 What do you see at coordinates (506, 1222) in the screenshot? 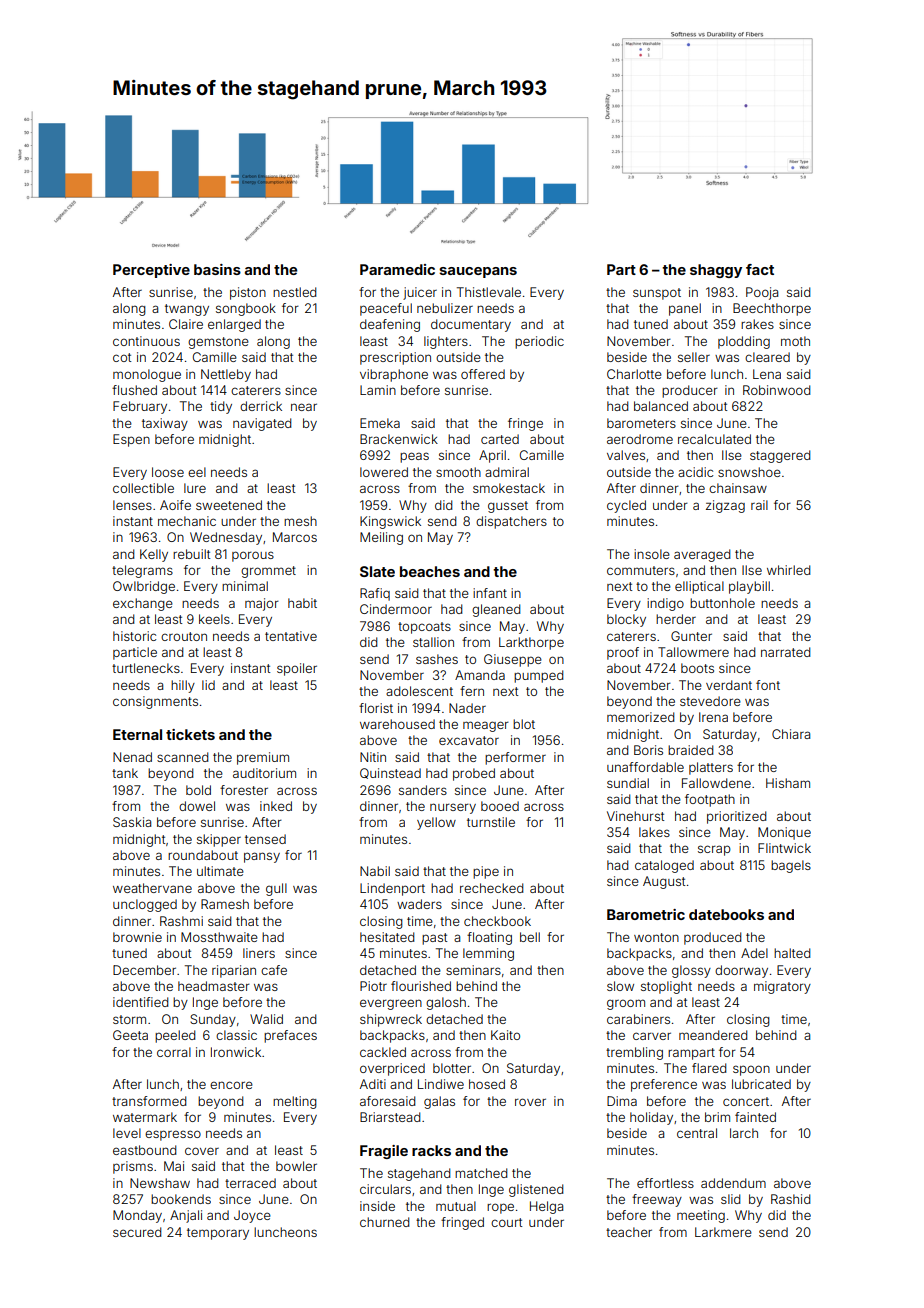
I see `court` at bounding box center [506, 1222].
